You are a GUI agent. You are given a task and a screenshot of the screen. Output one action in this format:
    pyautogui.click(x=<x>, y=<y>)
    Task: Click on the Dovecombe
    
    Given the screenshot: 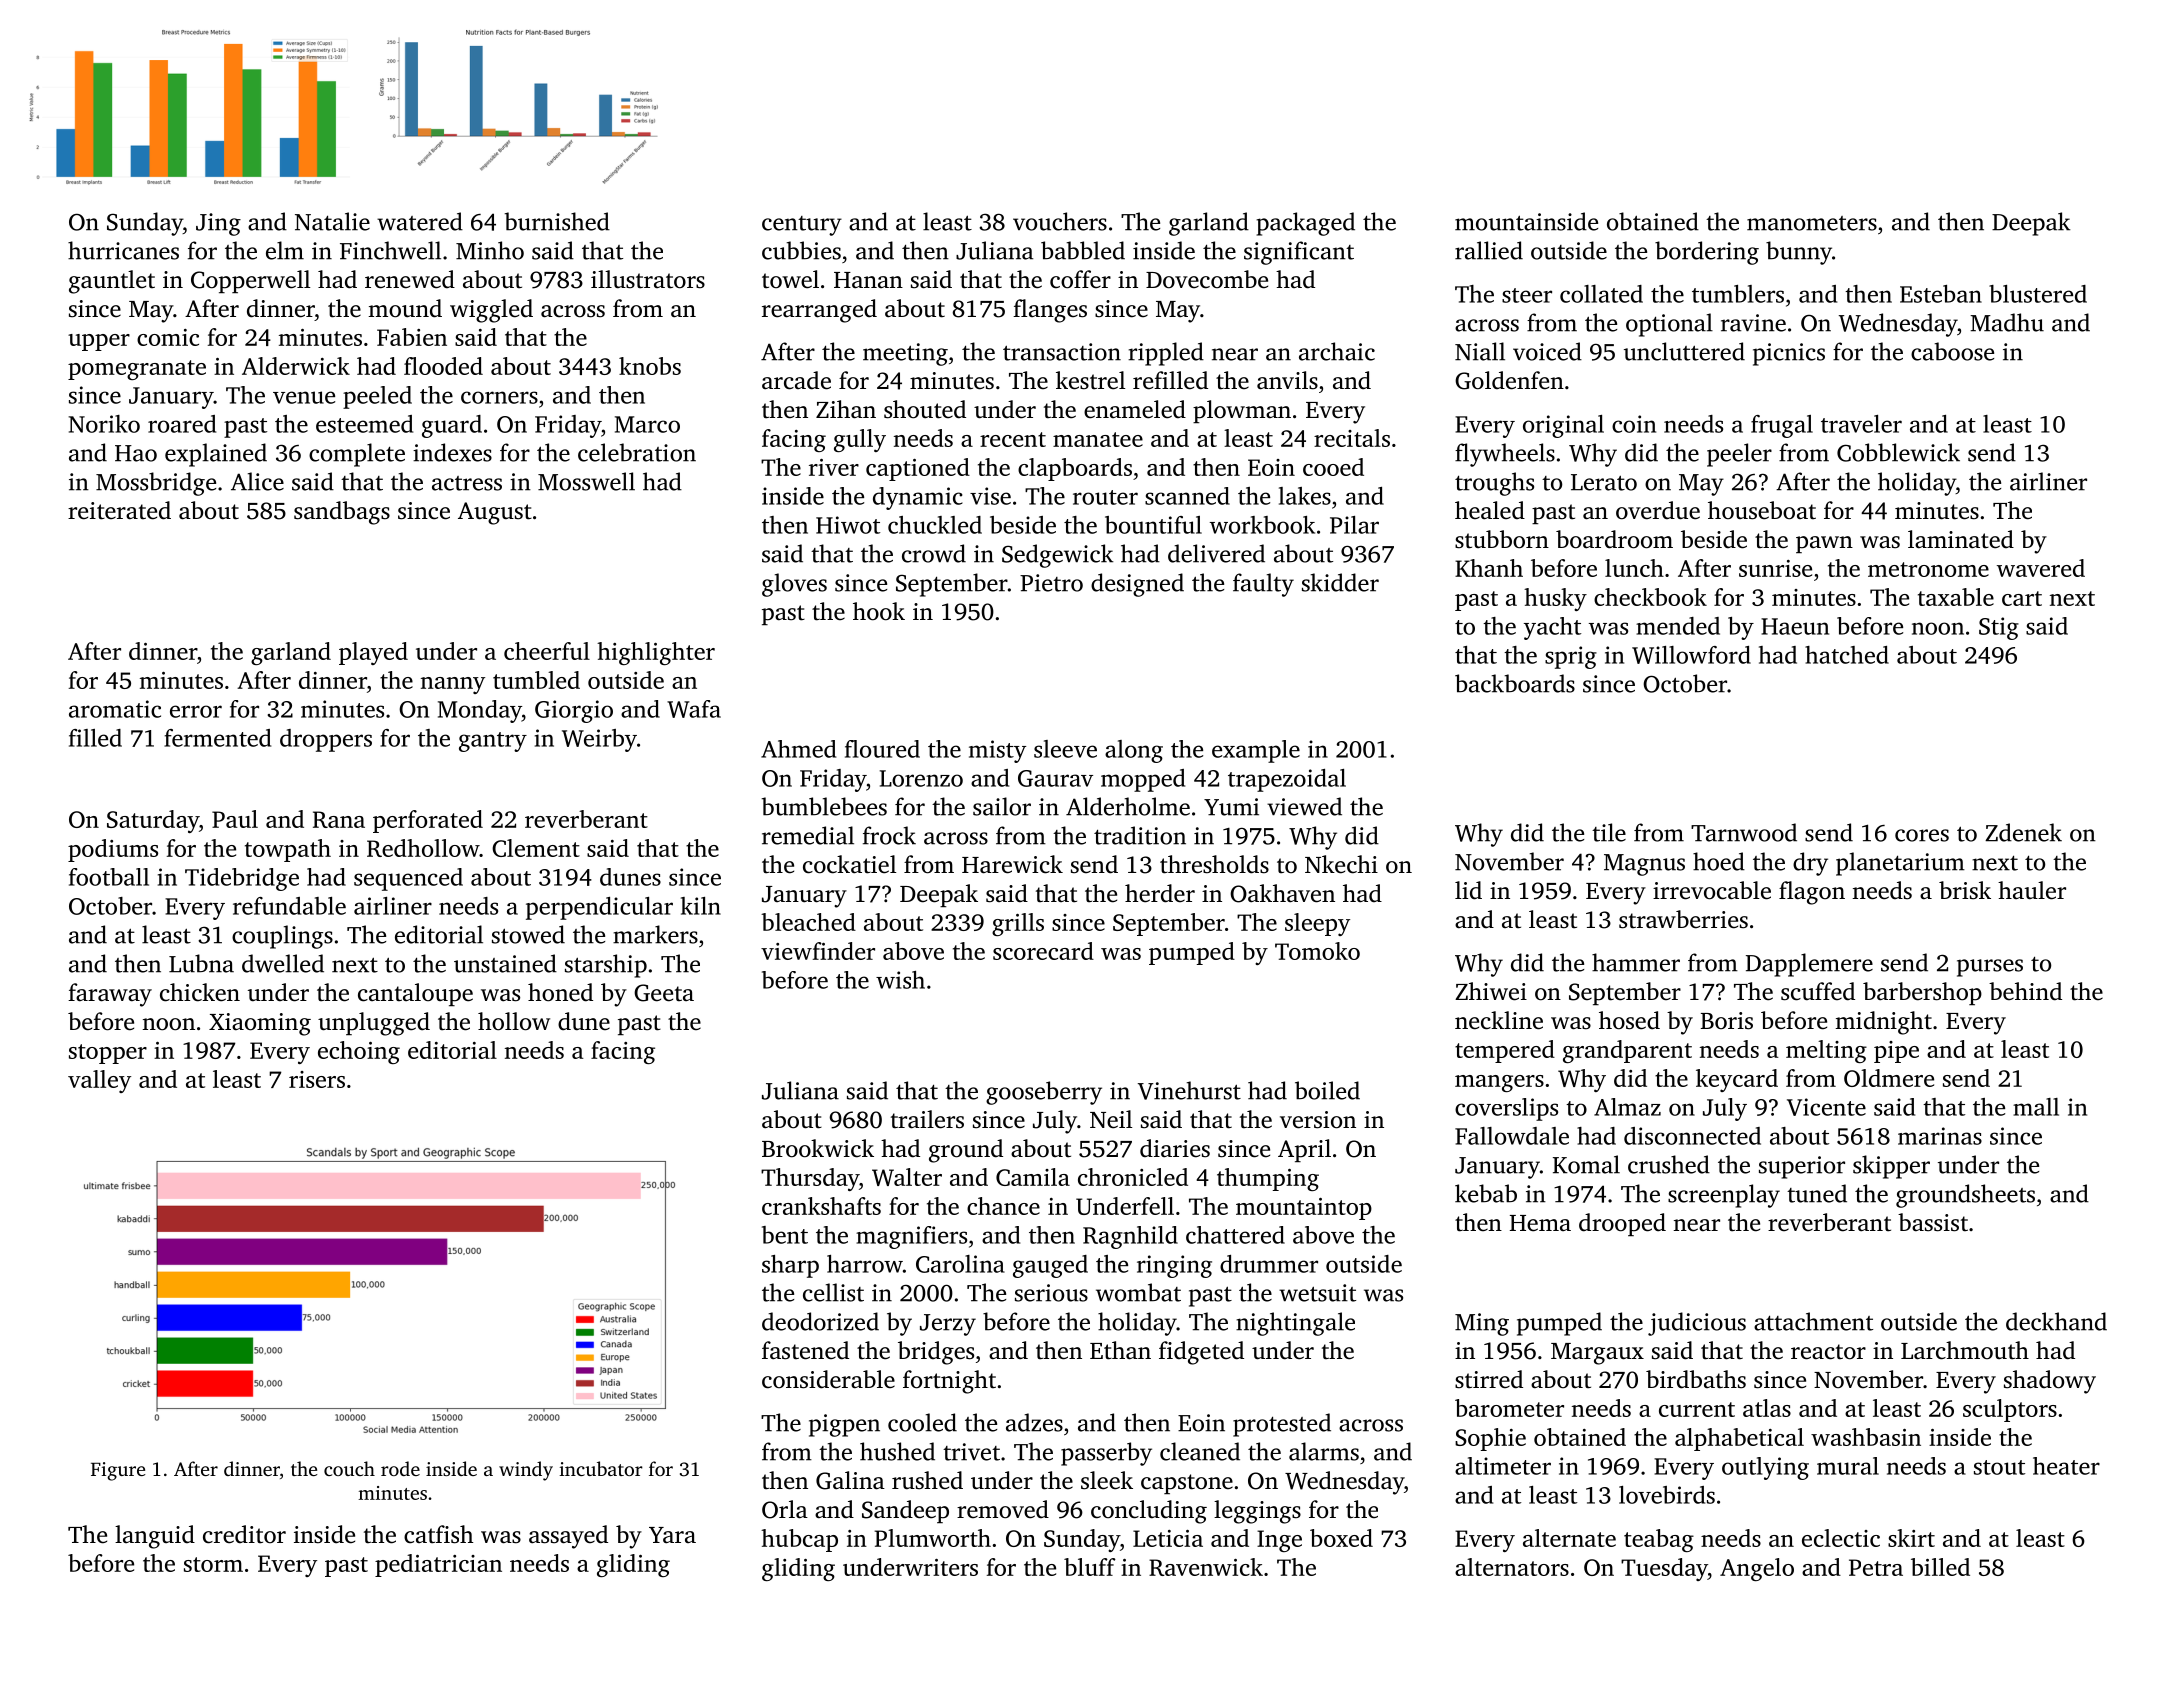 What is the action you would take?
    pyautogui.click(x=1207, y=279)
